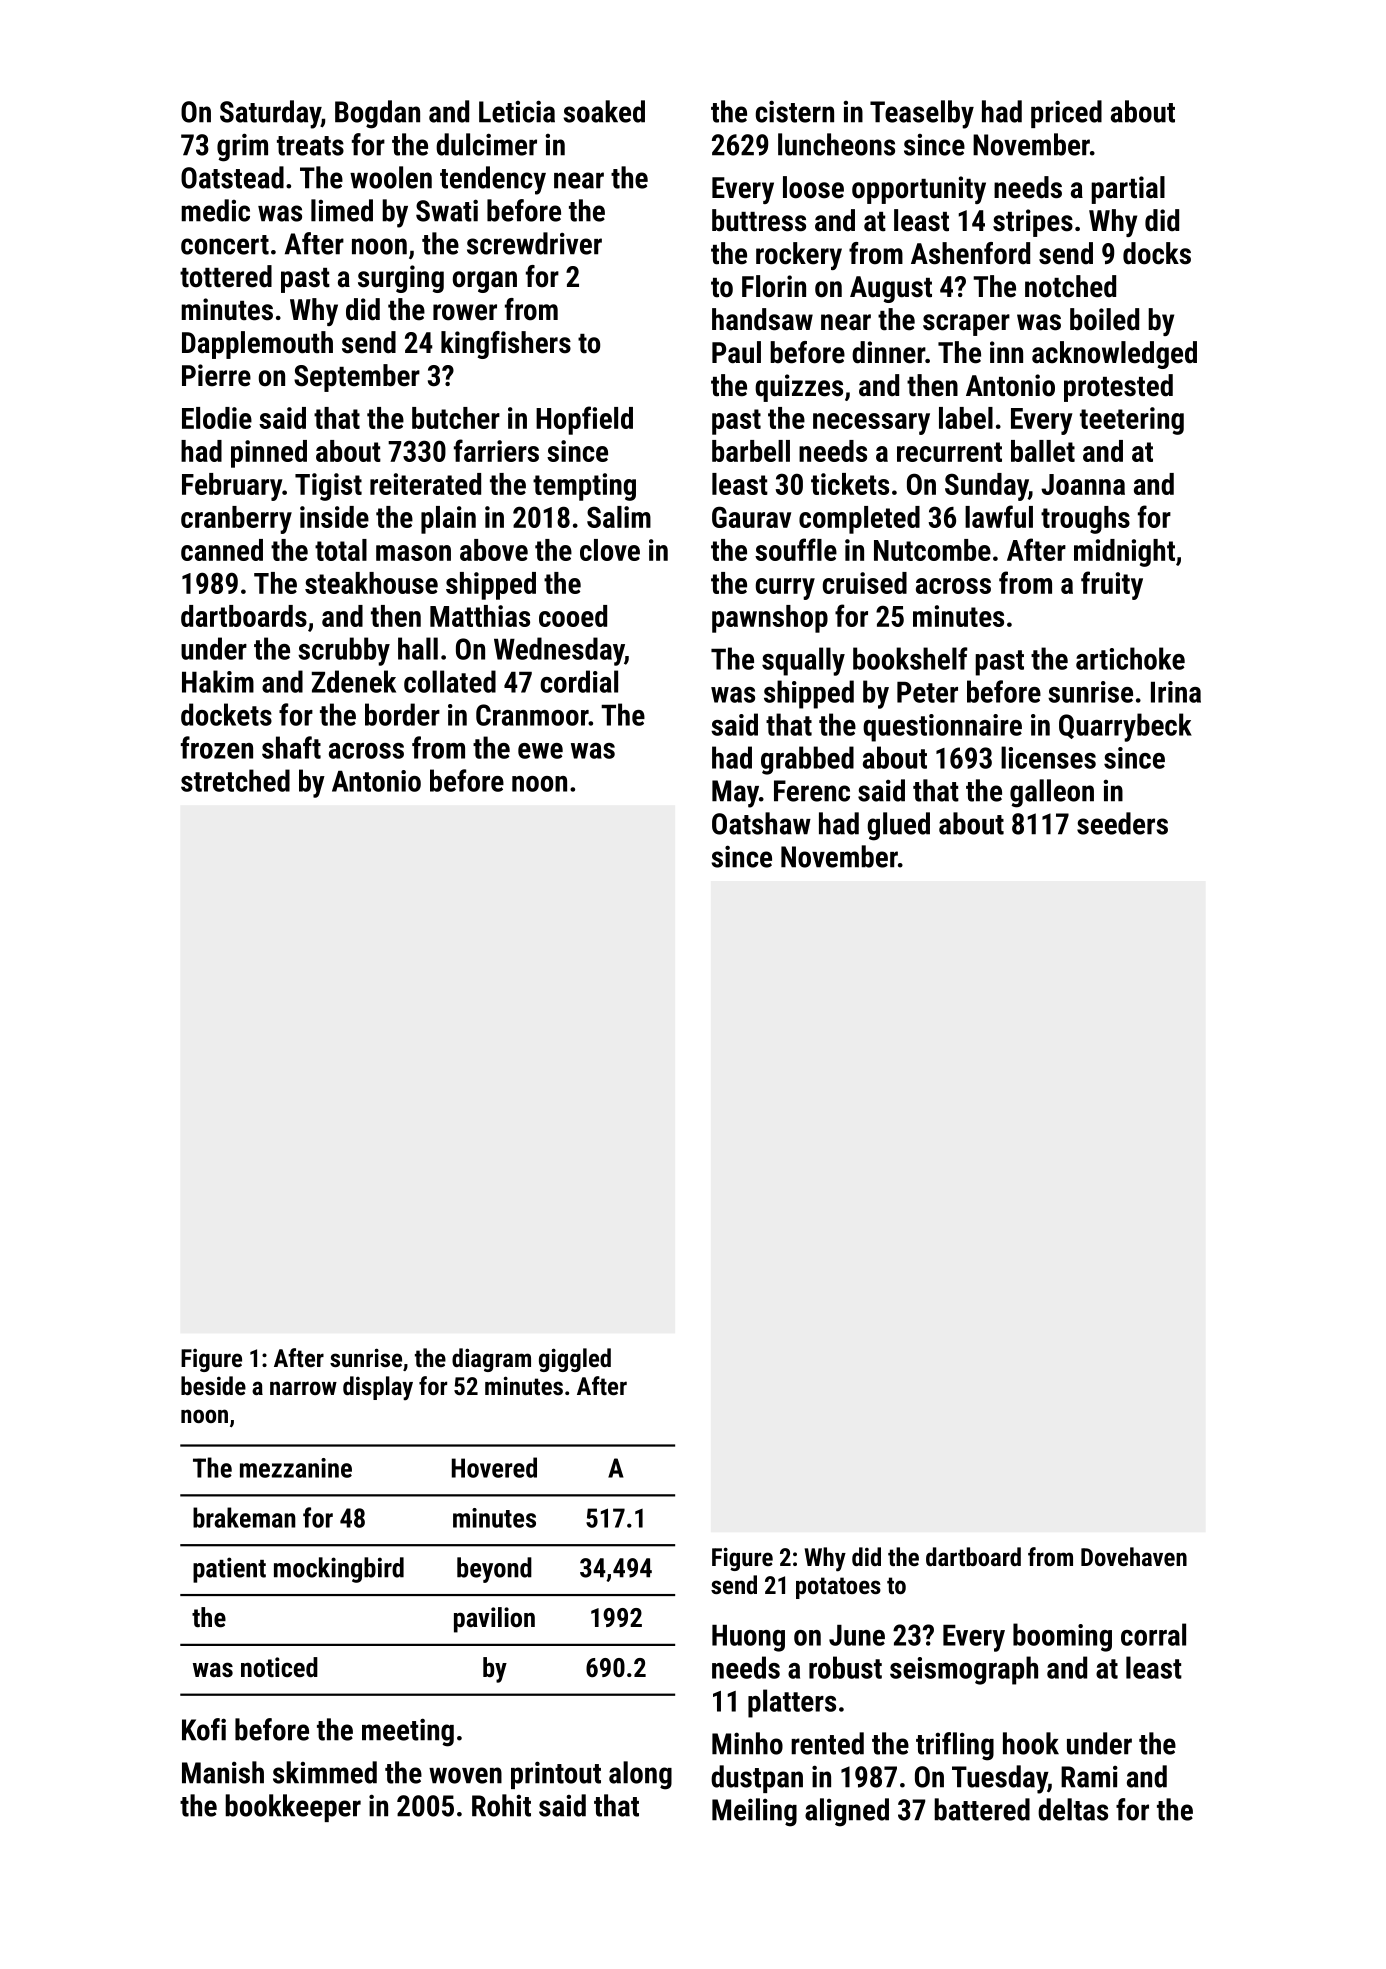 The height and width of the image is (1969, 1386). I want to click on ewe, so click(540, 751).
